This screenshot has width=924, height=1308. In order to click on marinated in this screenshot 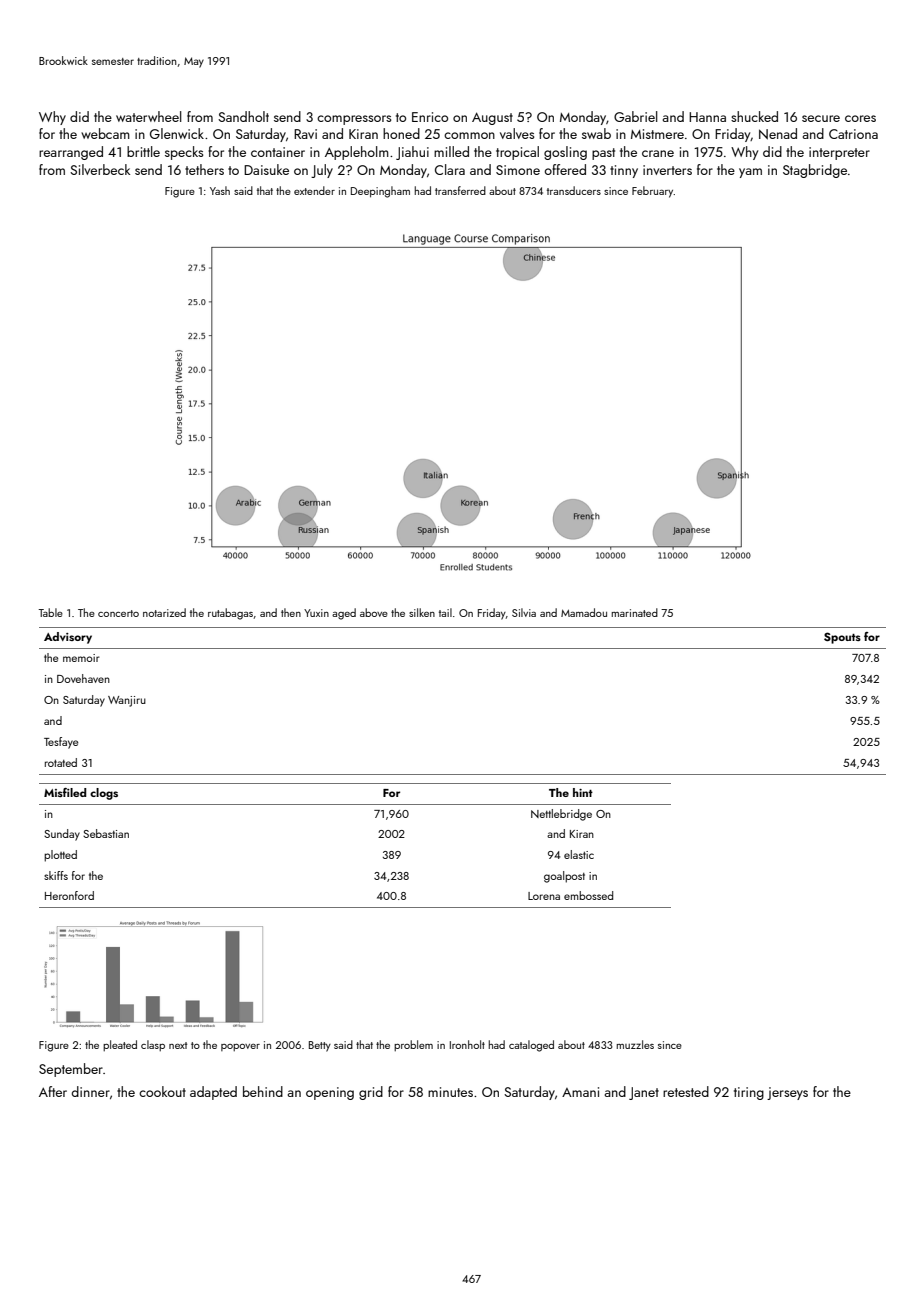, I will do `click(635, 612)`.
